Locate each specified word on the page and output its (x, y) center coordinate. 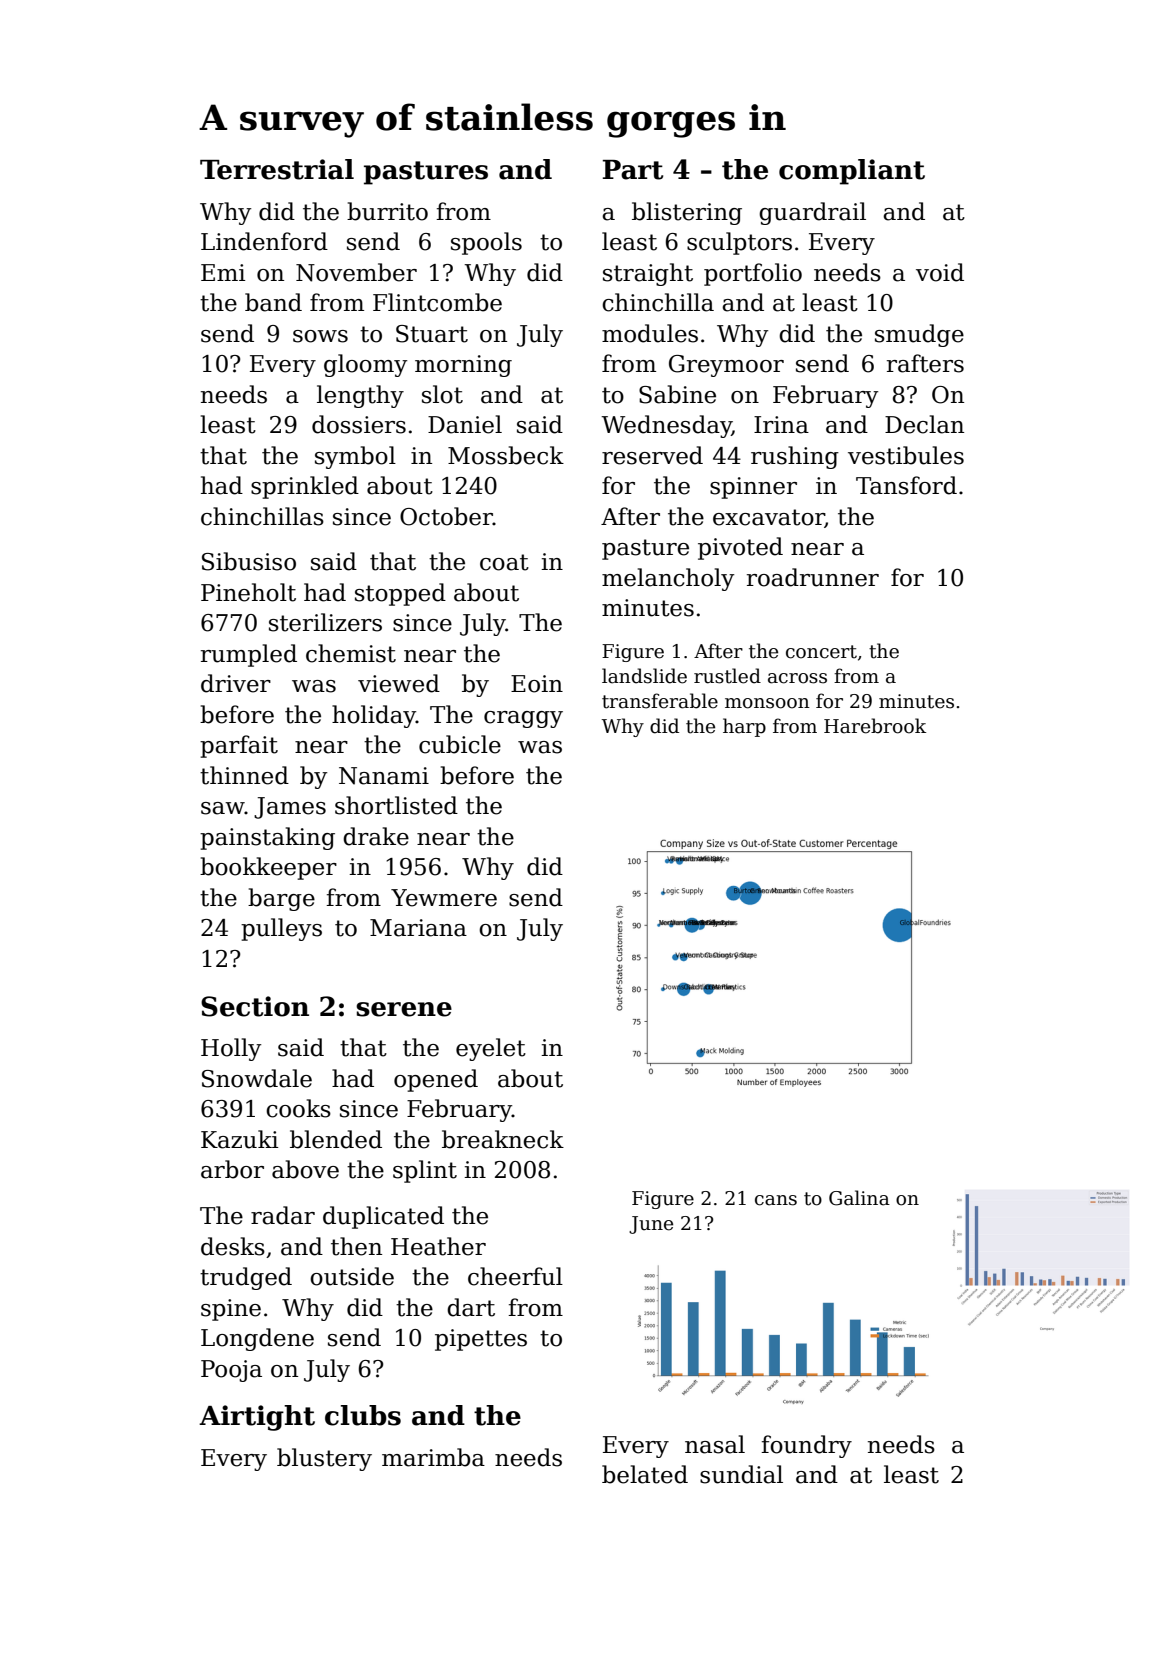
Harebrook (875, 726)
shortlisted (396, 805)
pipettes (481, 1340)
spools (486, 243)
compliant (852, 172)
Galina (859, 1198)
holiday (374, 716)
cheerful (515, 1276)
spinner (753, 488)
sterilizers (325, 622)
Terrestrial (277, 169)
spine (231, 1310)
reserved (652, 455)
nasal (715, 1444)
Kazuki (239, 1139)
